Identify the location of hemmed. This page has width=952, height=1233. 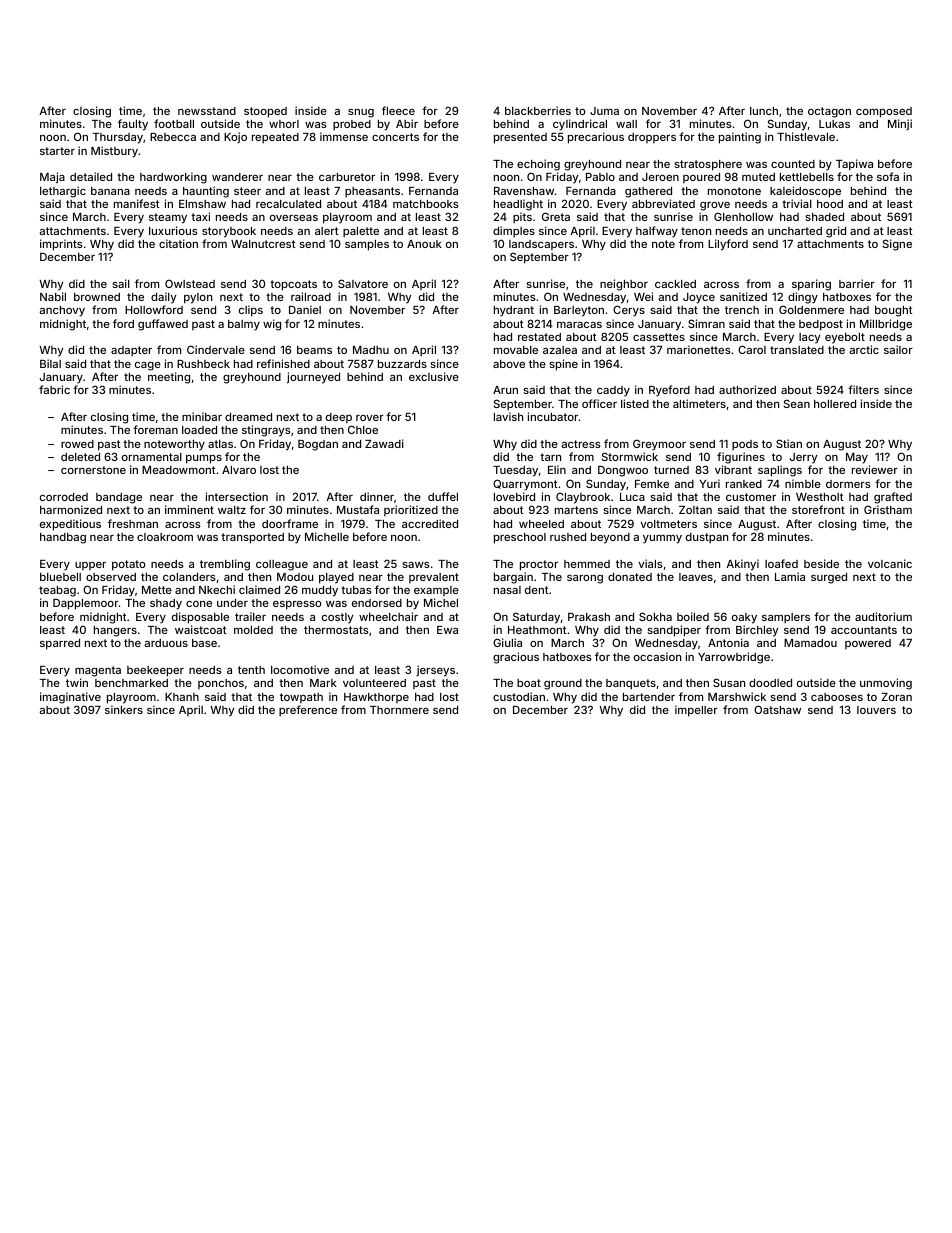
(587, 564).
